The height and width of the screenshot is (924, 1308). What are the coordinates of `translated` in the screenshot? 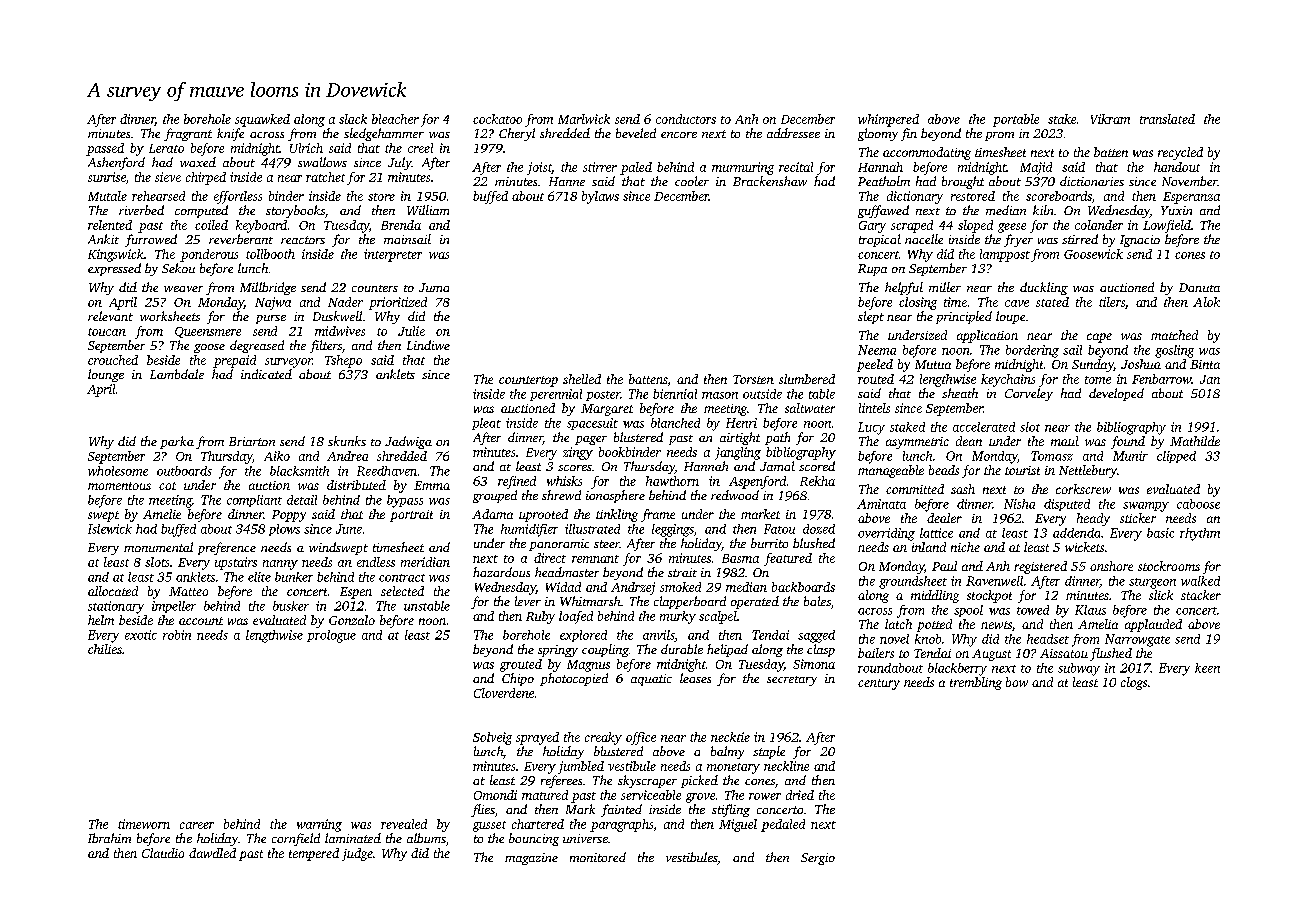 It's located at (1167, 119).
